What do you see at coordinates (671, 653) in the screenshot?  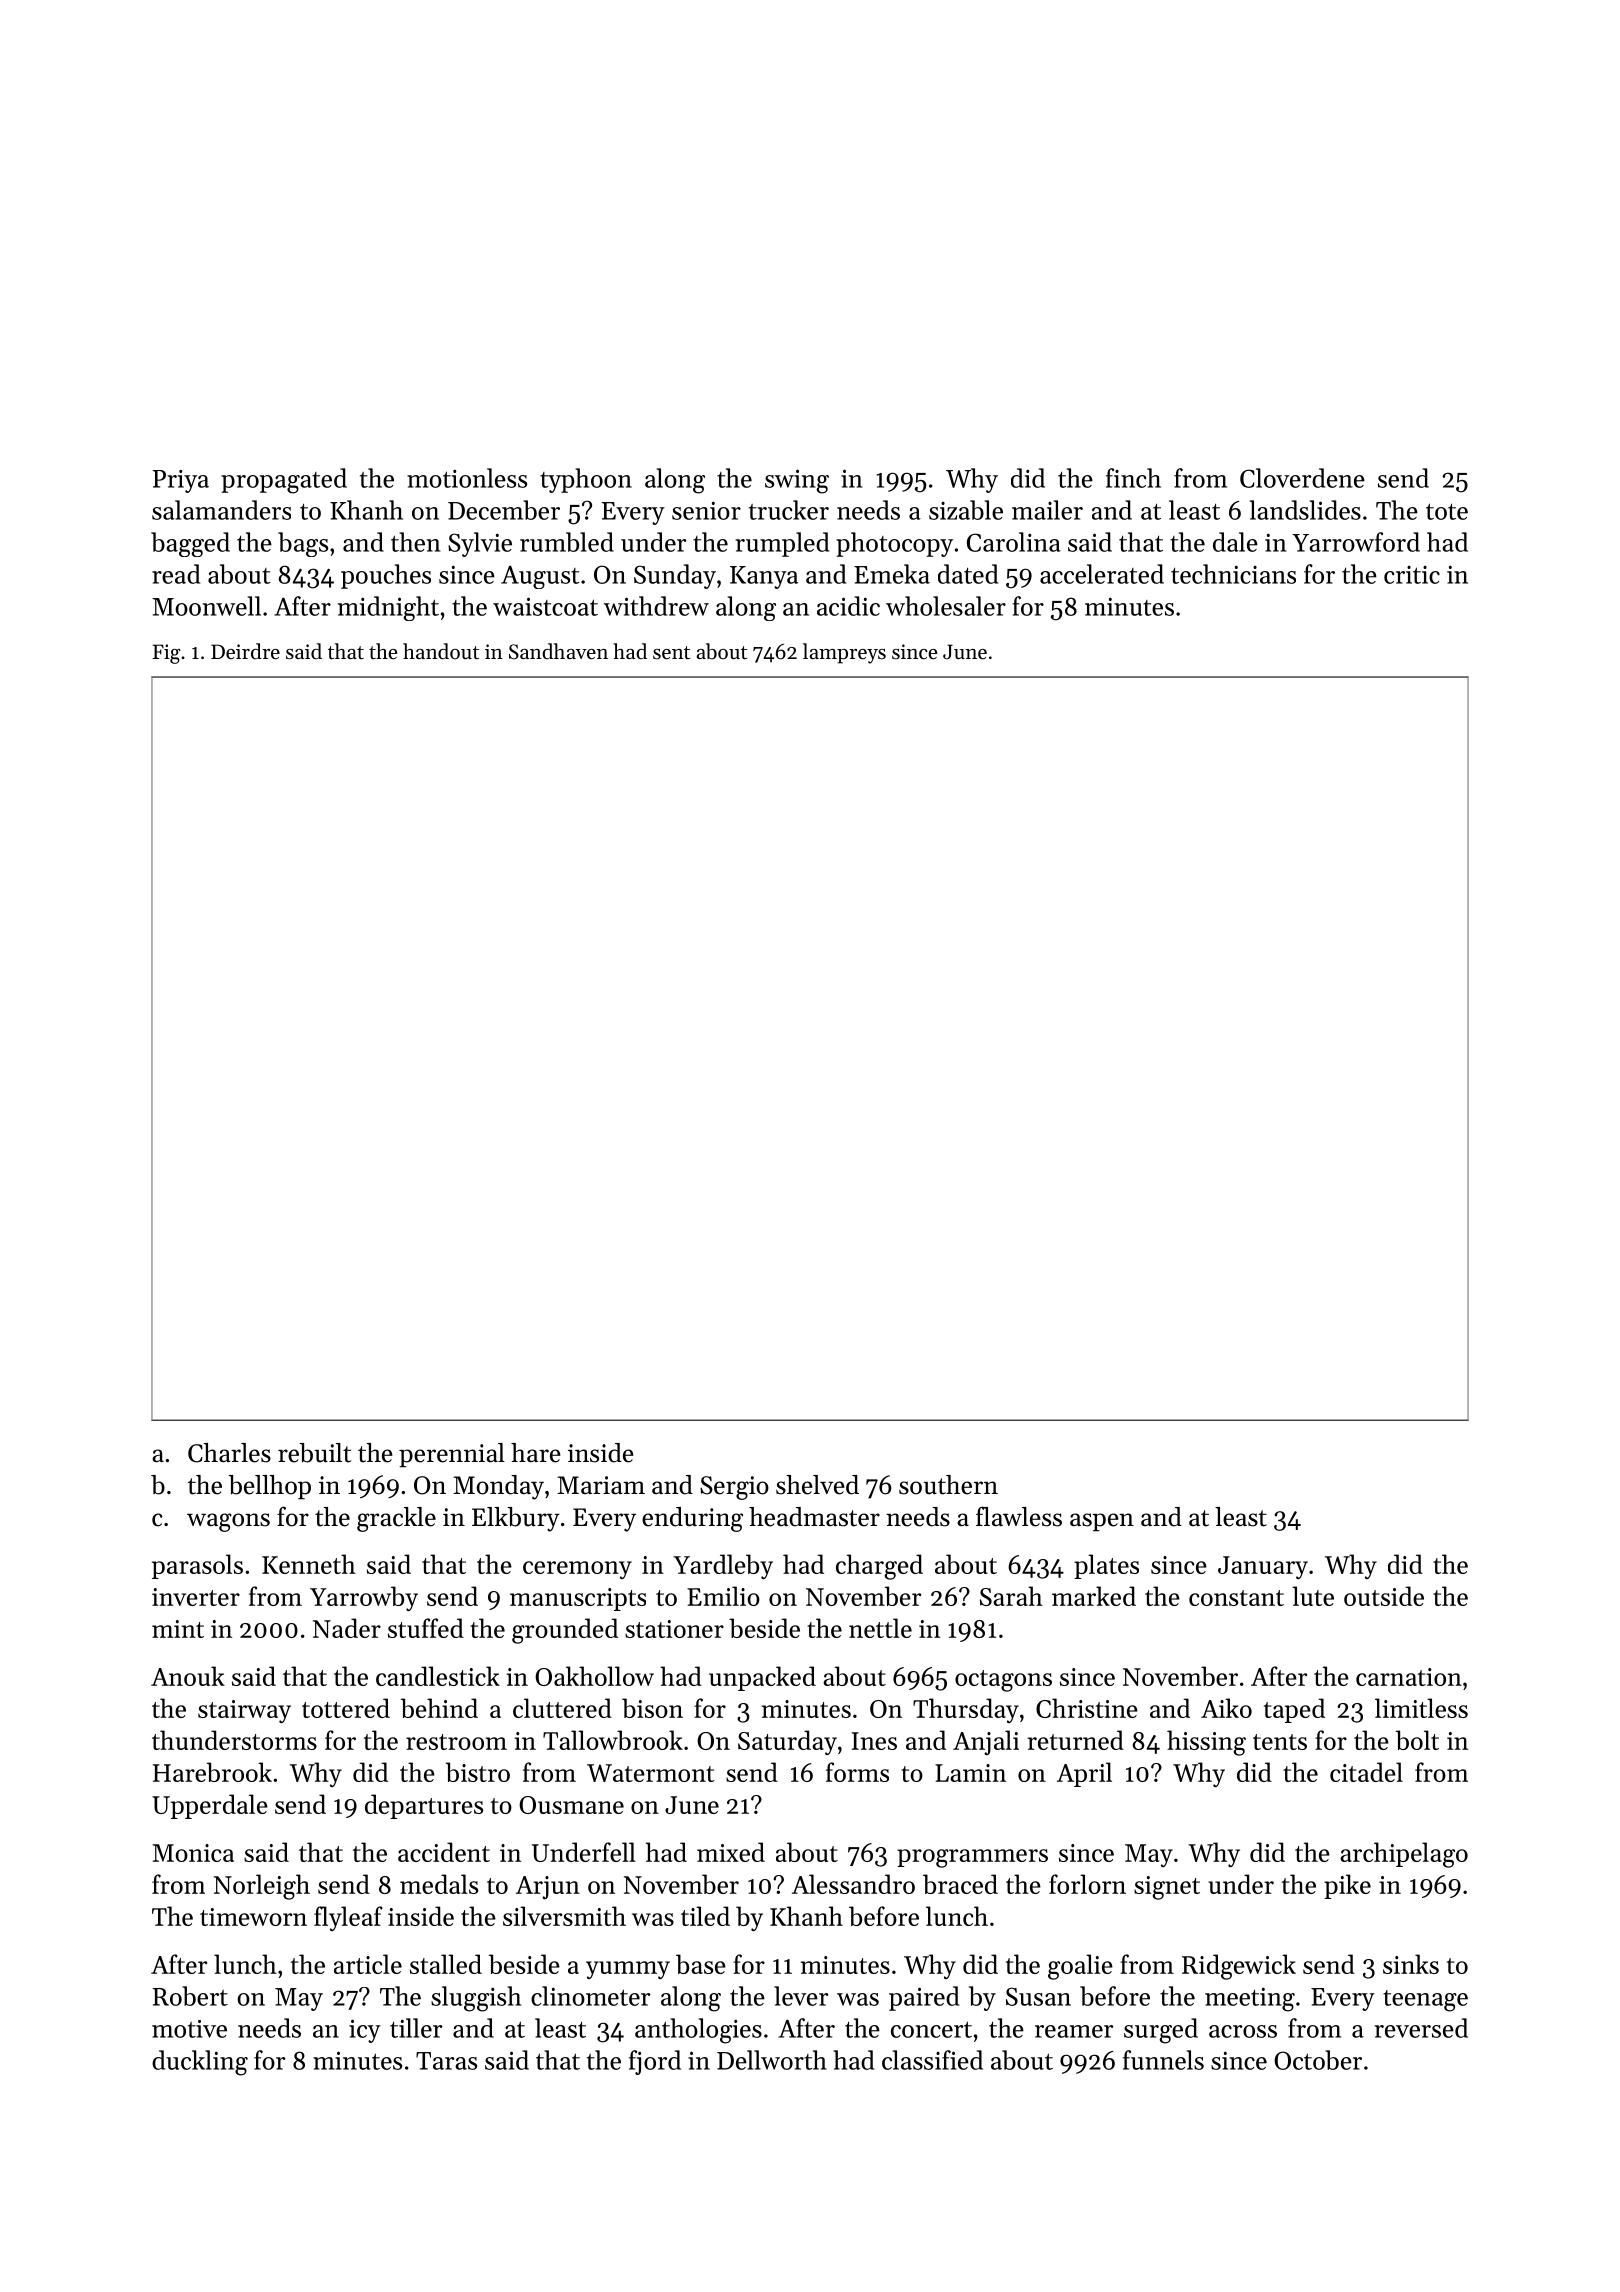 I see `sent` at bounding box center [671, 653].
